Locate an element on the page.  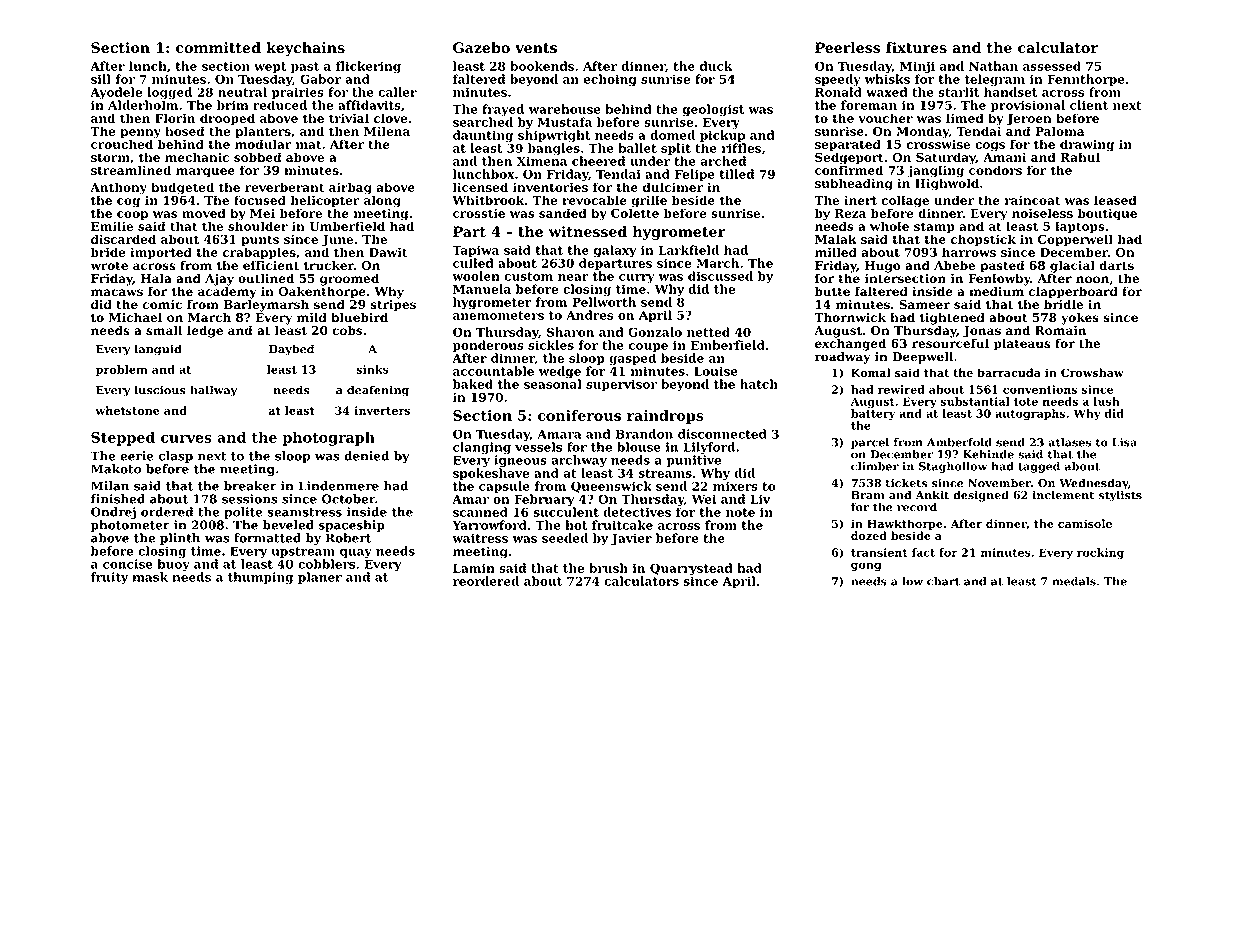
Crowshaw is located at coordinates (1092, 372).
